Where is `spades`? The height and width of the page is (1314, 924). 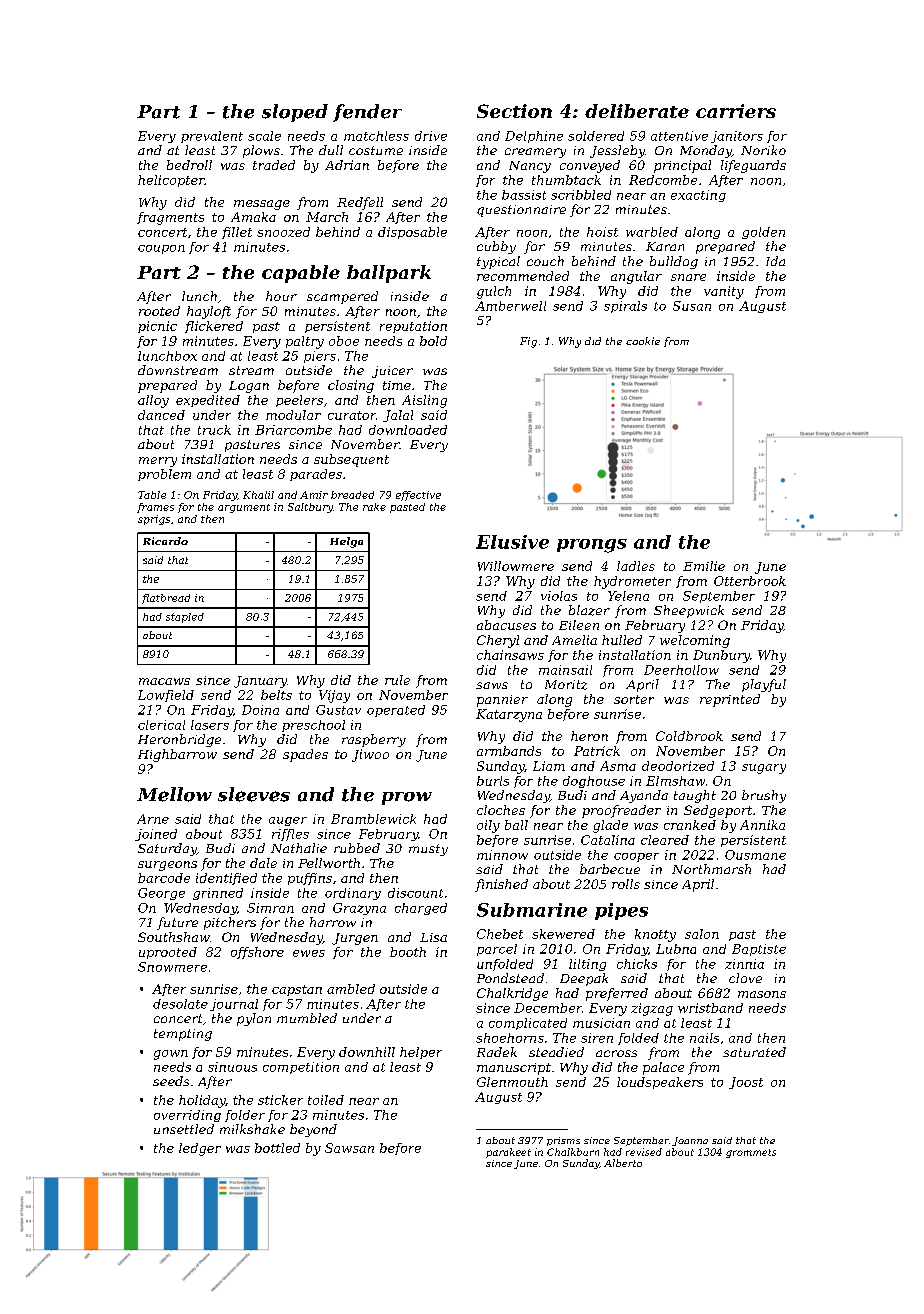 spades is located at coordinates (305, 755).
